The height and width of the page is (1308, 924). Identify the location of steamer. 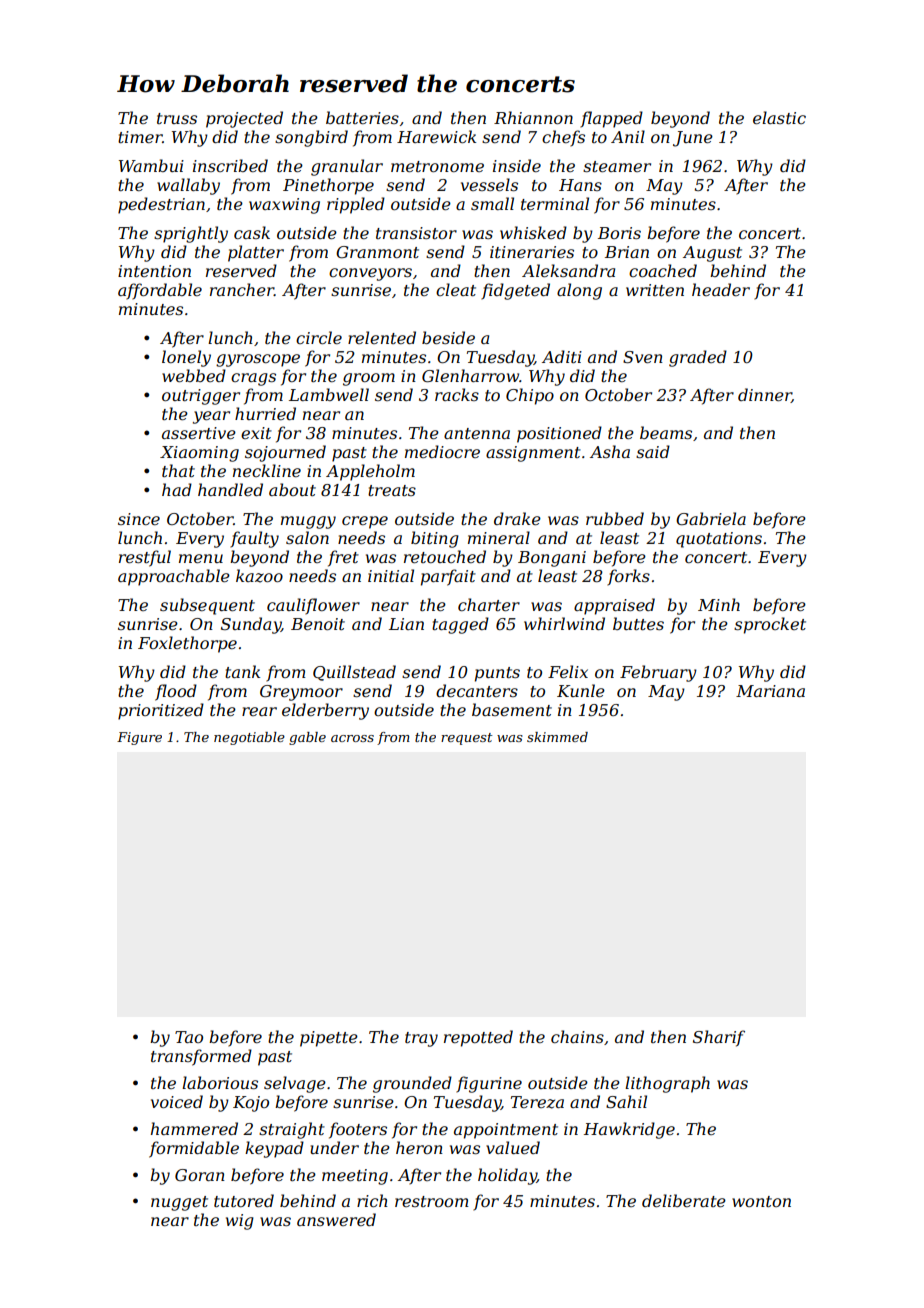
(617, 166).
